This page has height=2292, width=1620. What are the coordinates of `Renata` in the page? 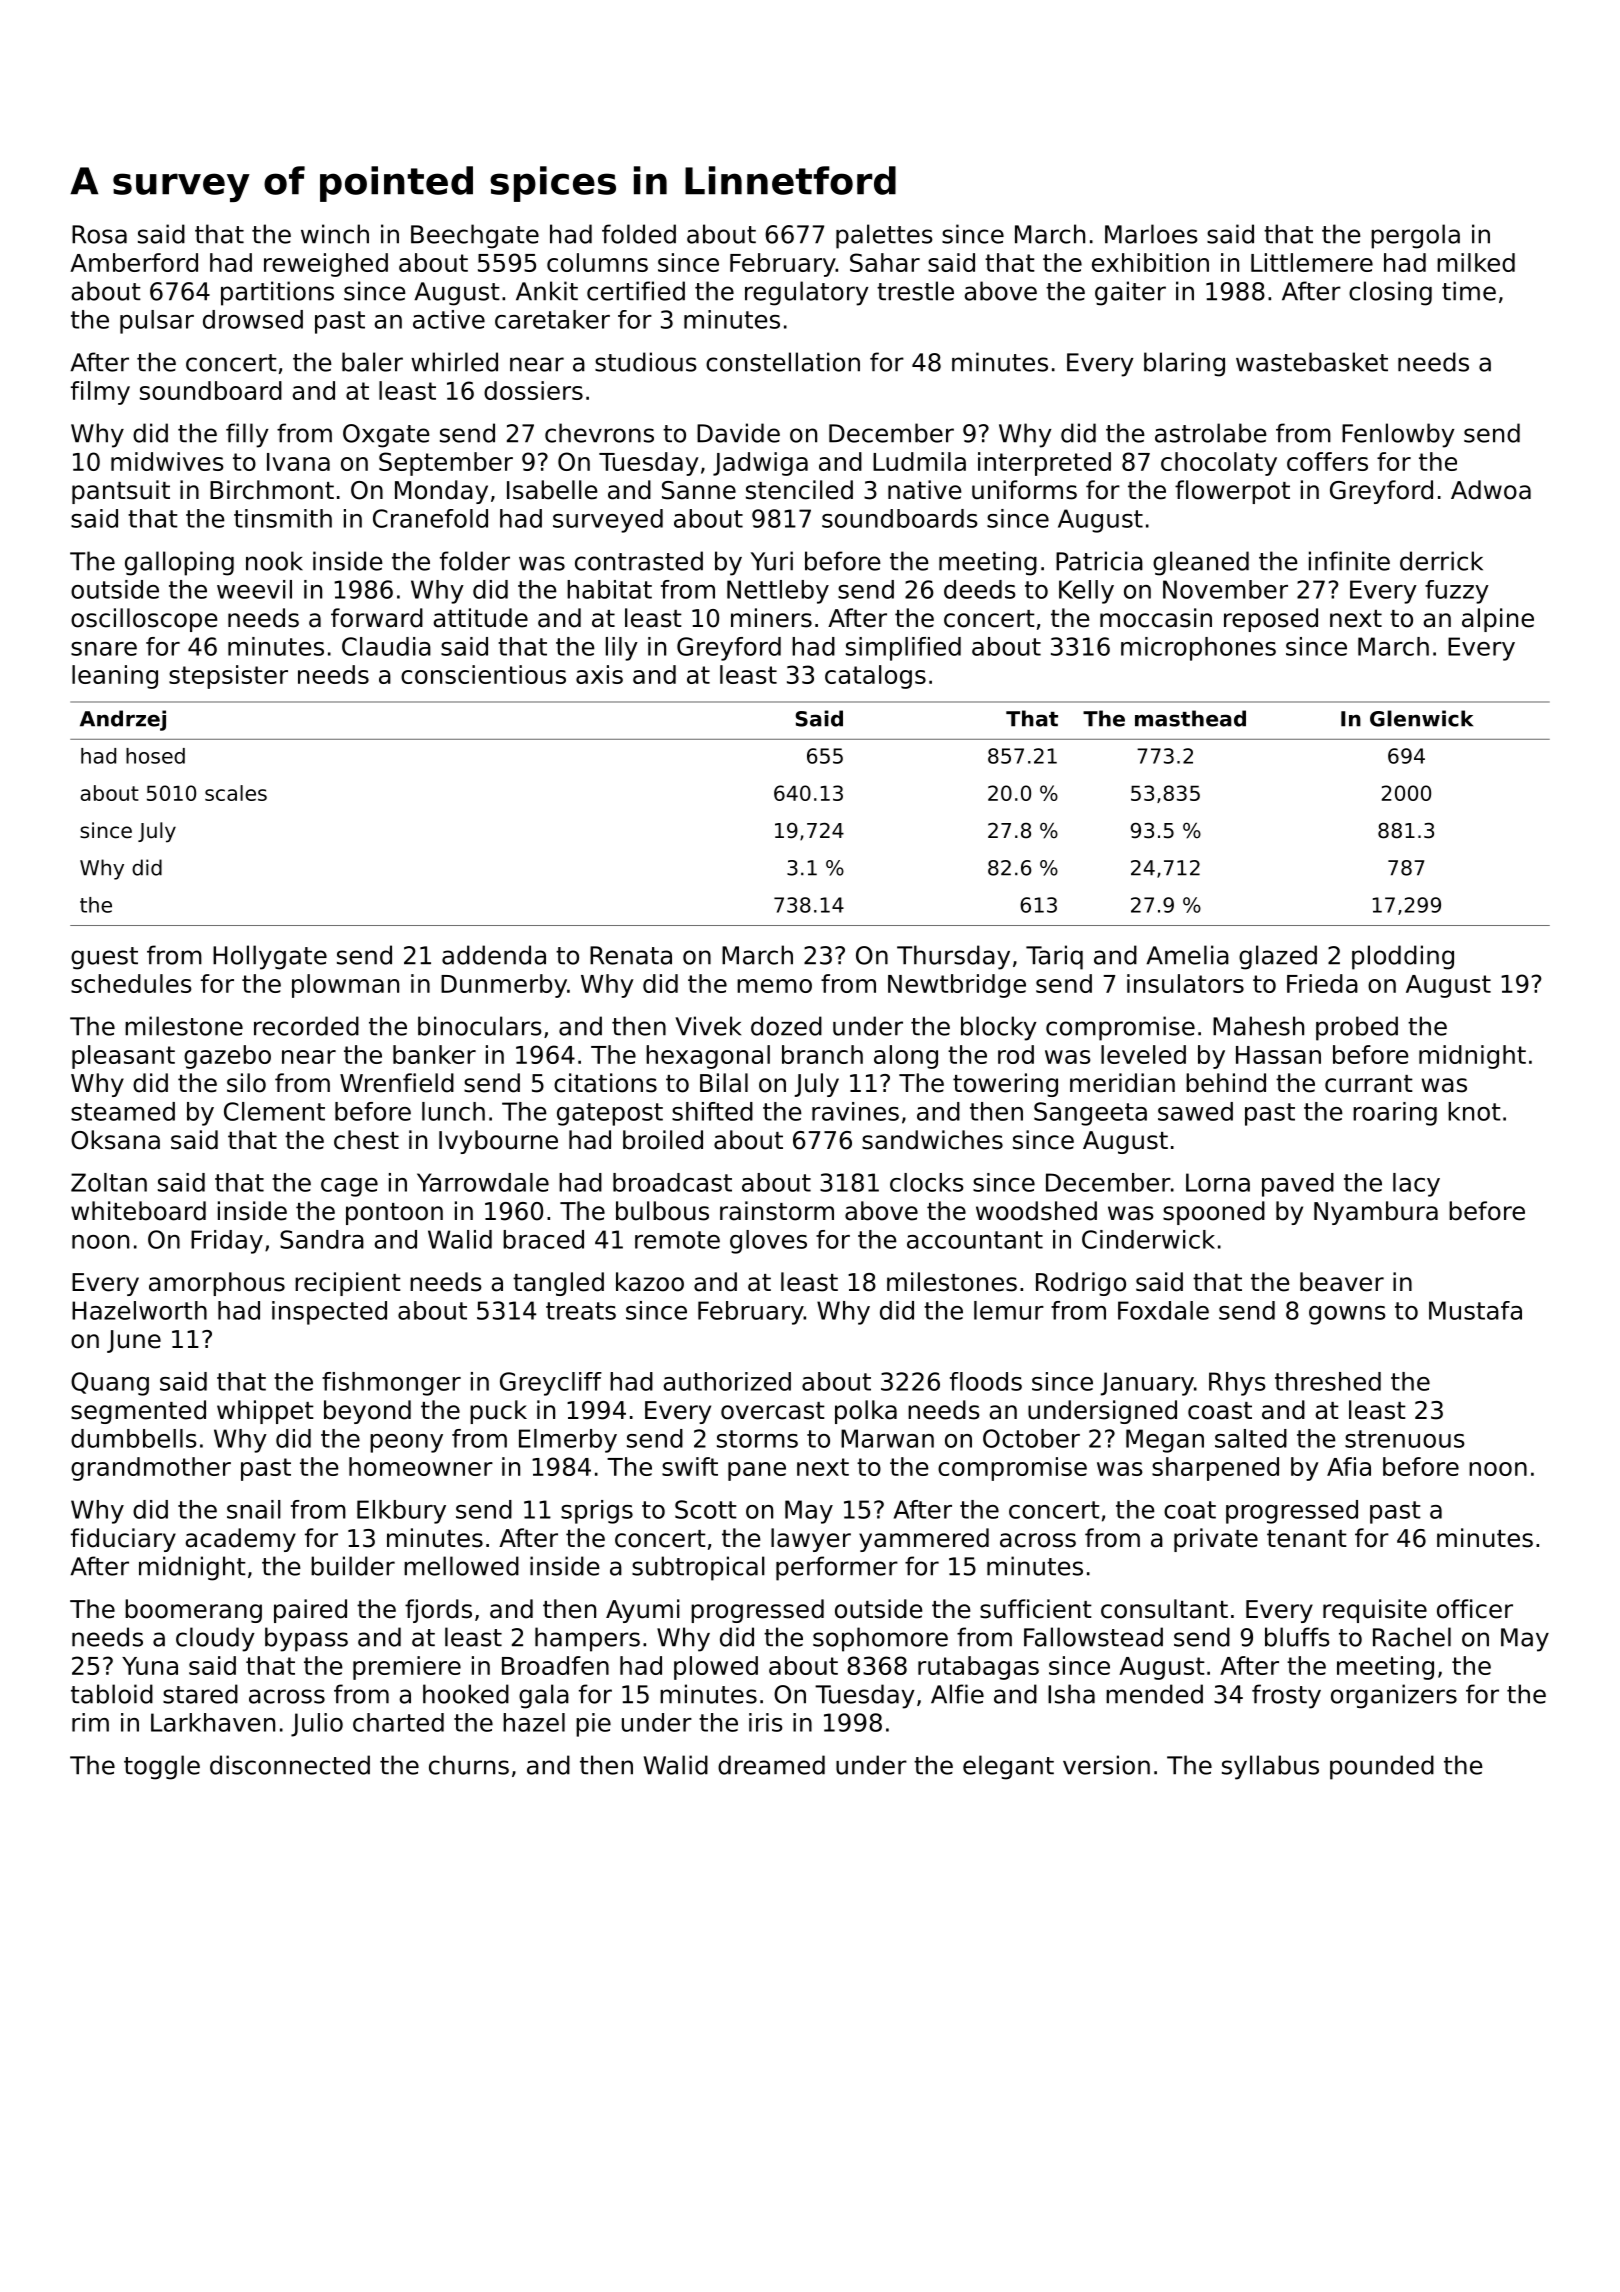 It's located at (631, 955).
